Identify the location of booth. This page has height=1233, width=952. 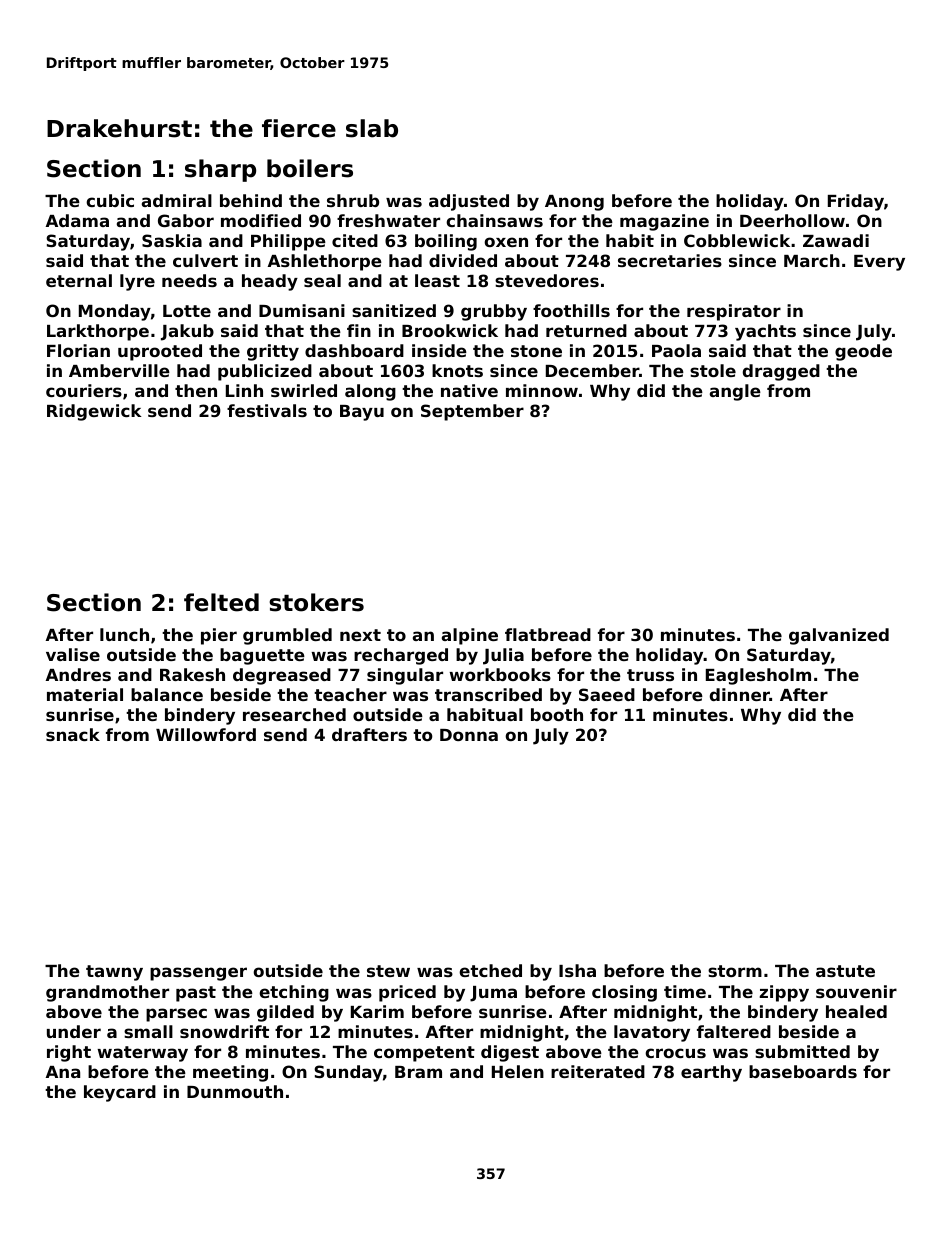
(557, 714).
